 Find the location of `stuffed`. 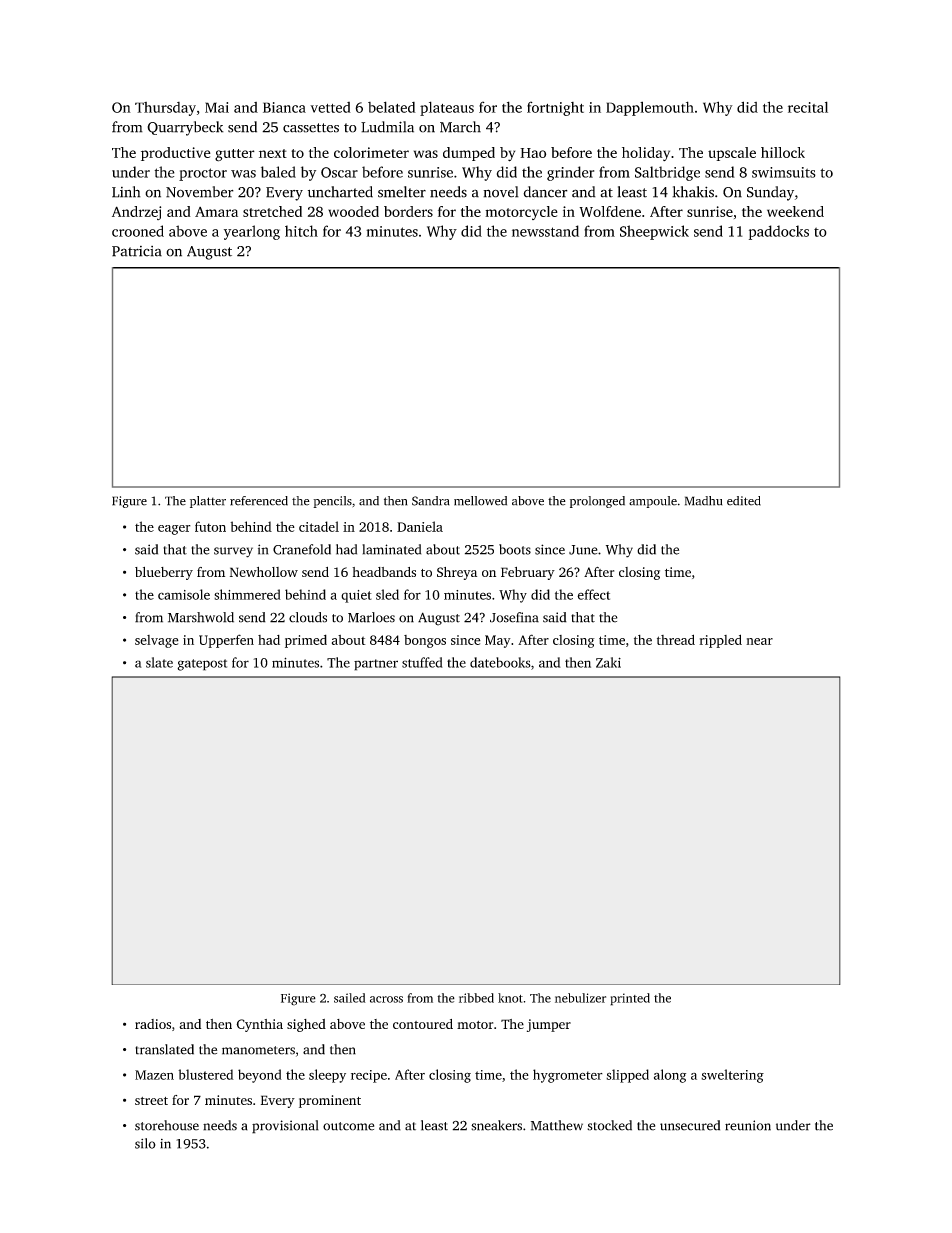

stuffed is located at coordinates (422, 662).
